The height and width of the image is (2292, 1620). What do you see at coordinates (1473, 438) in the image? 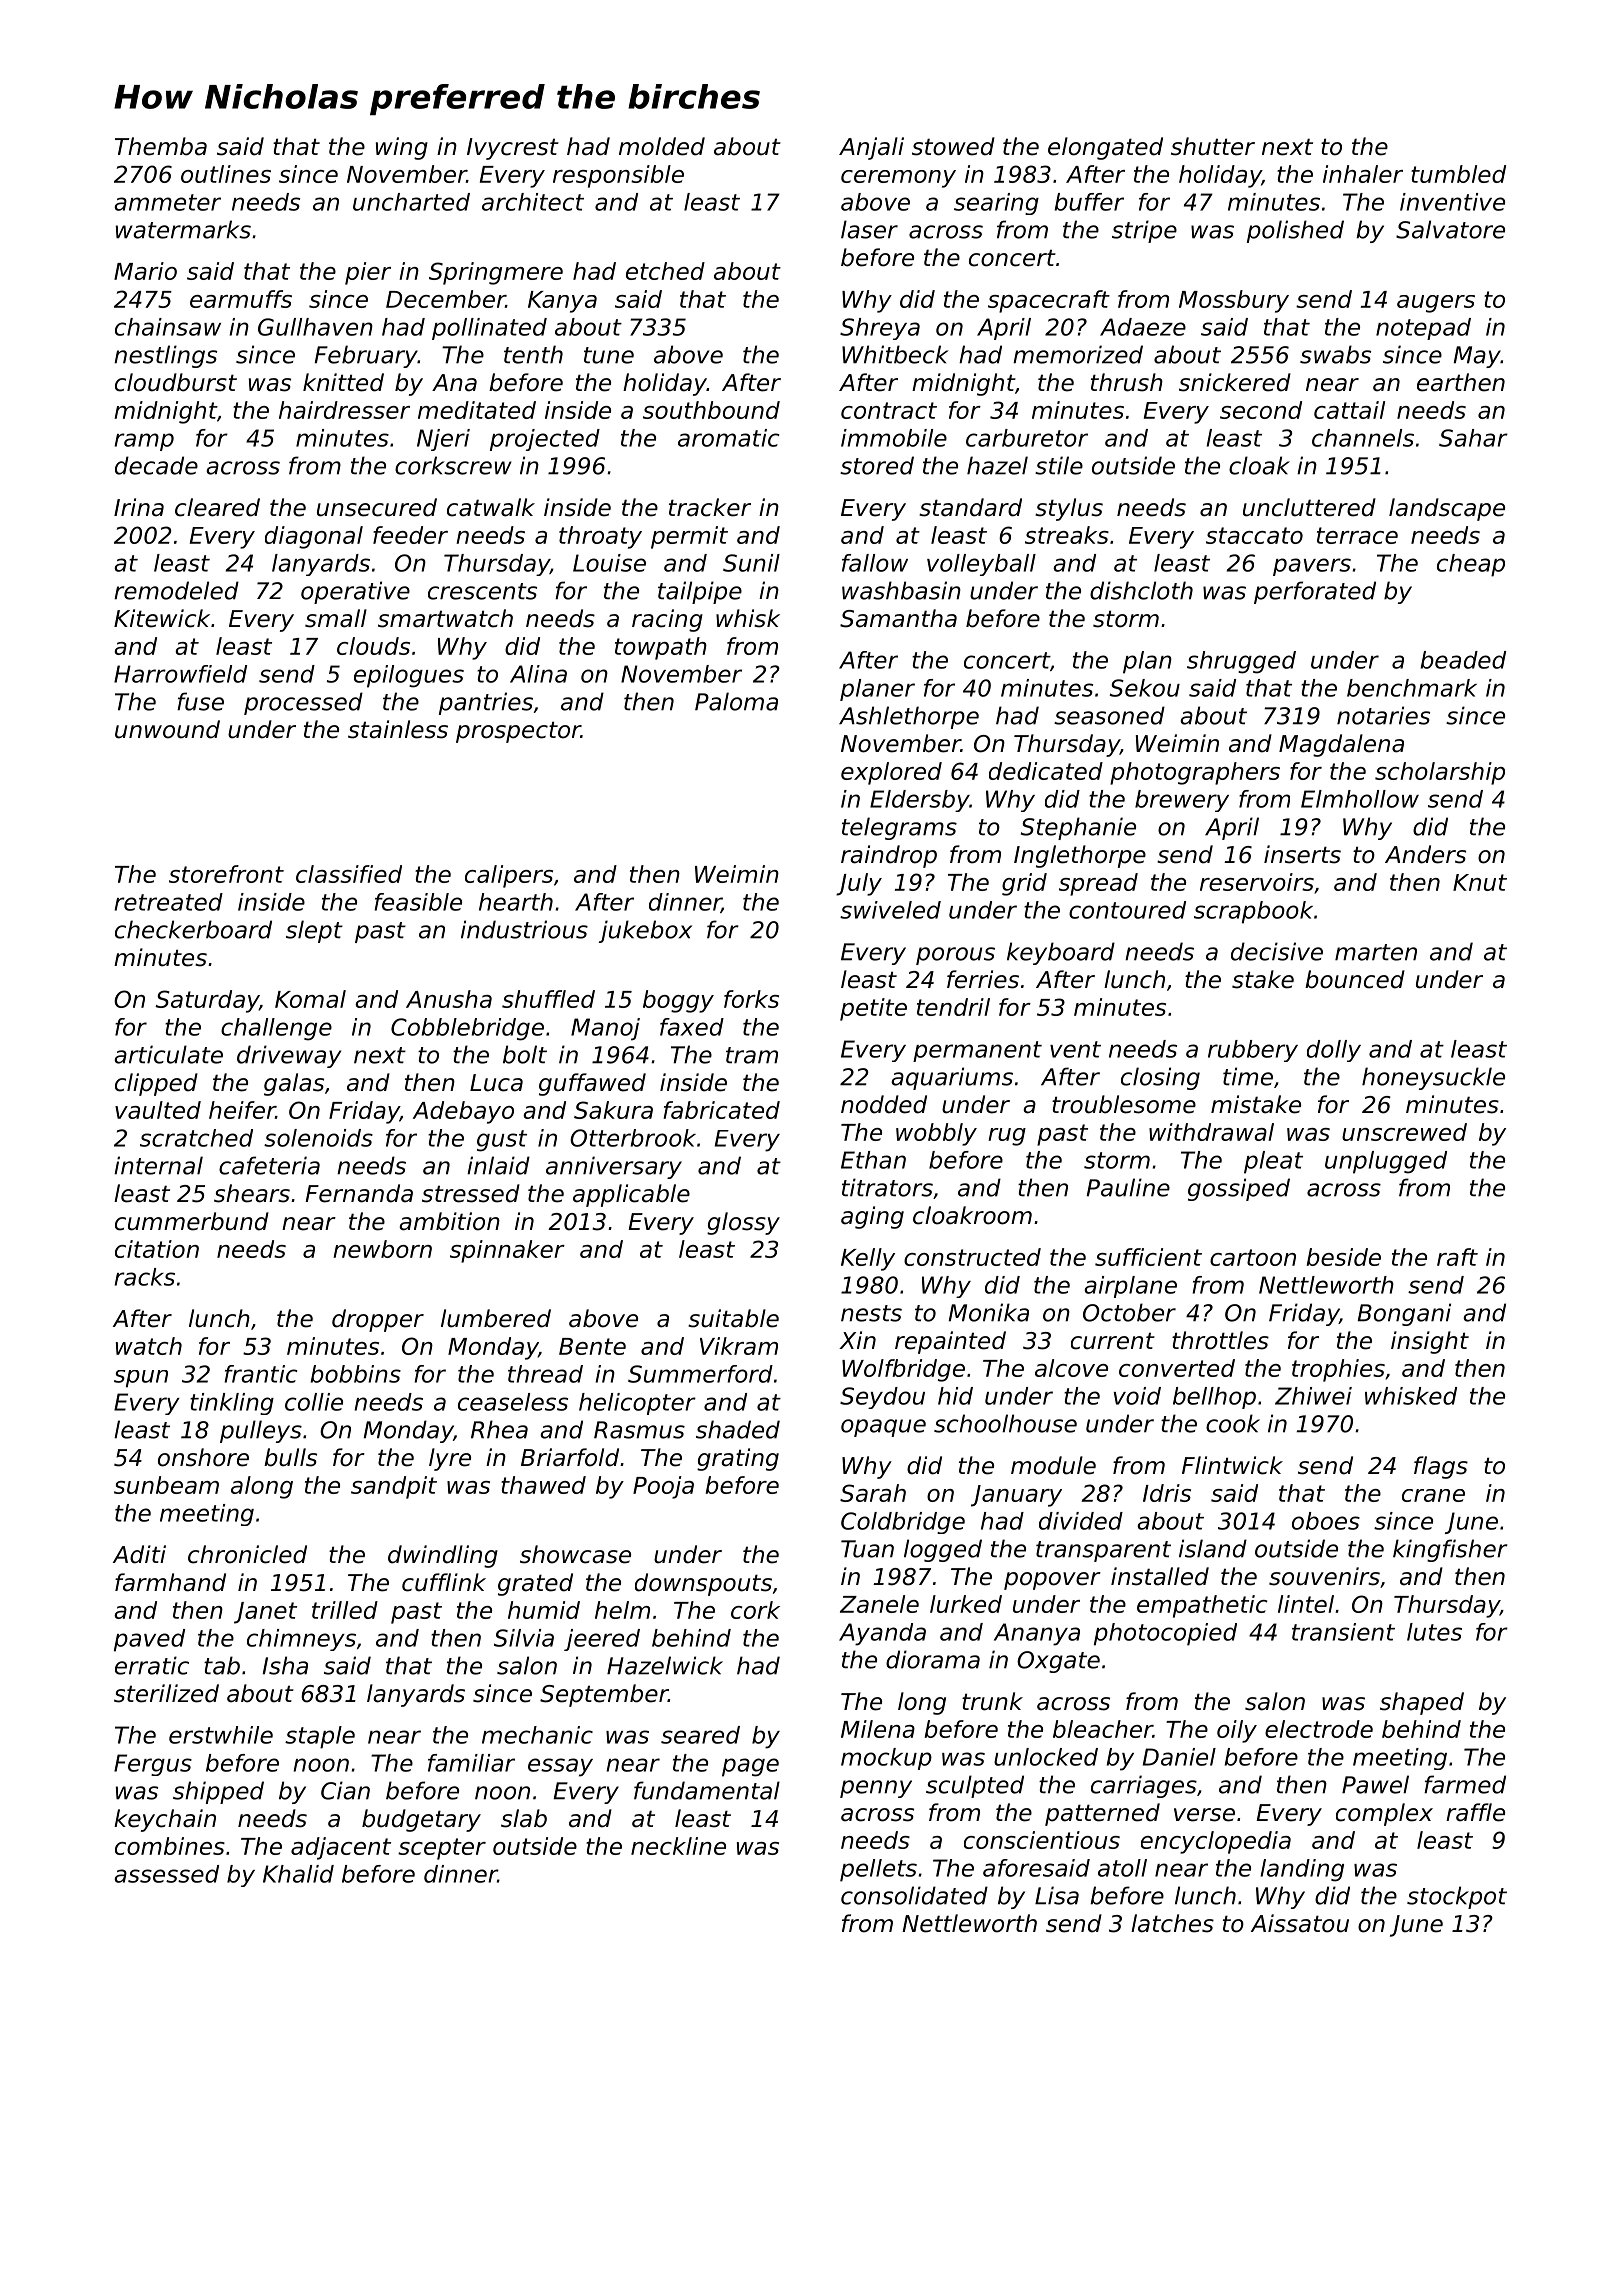
I see `Sahar` at bounding box center [1473, 438].
